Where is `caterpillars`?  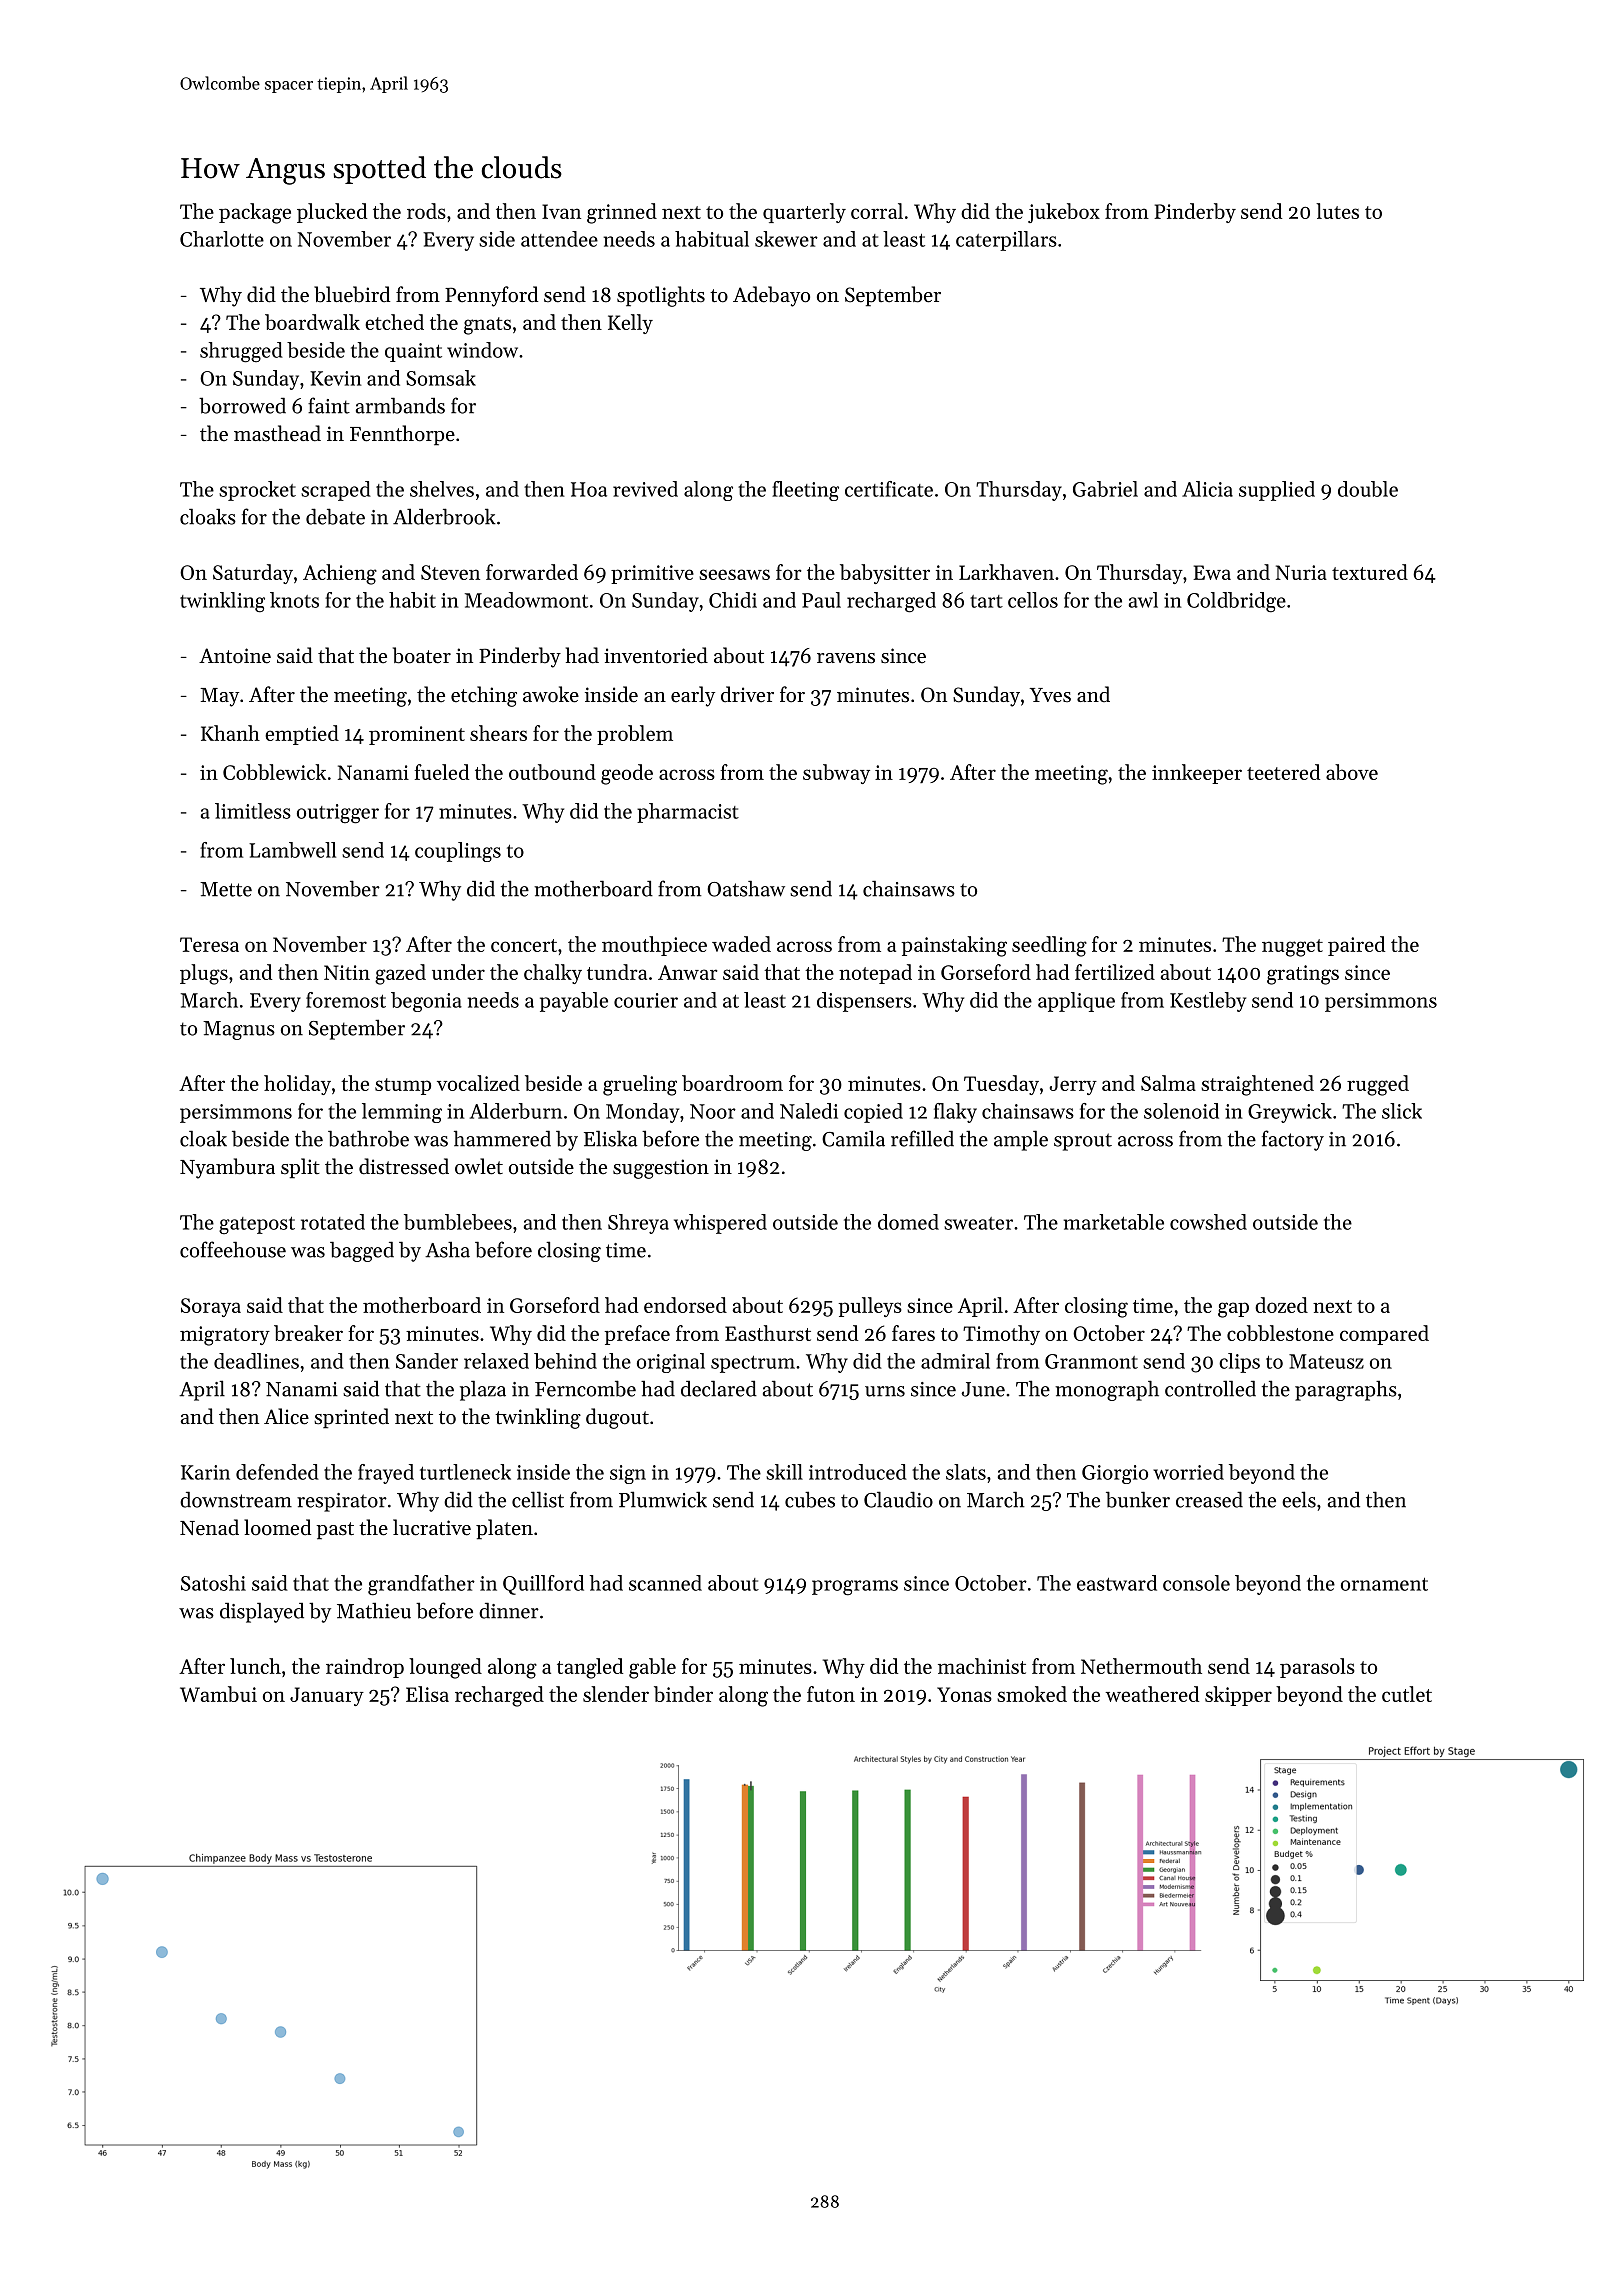
caterpillars is located at coordinates (1006, 241).
